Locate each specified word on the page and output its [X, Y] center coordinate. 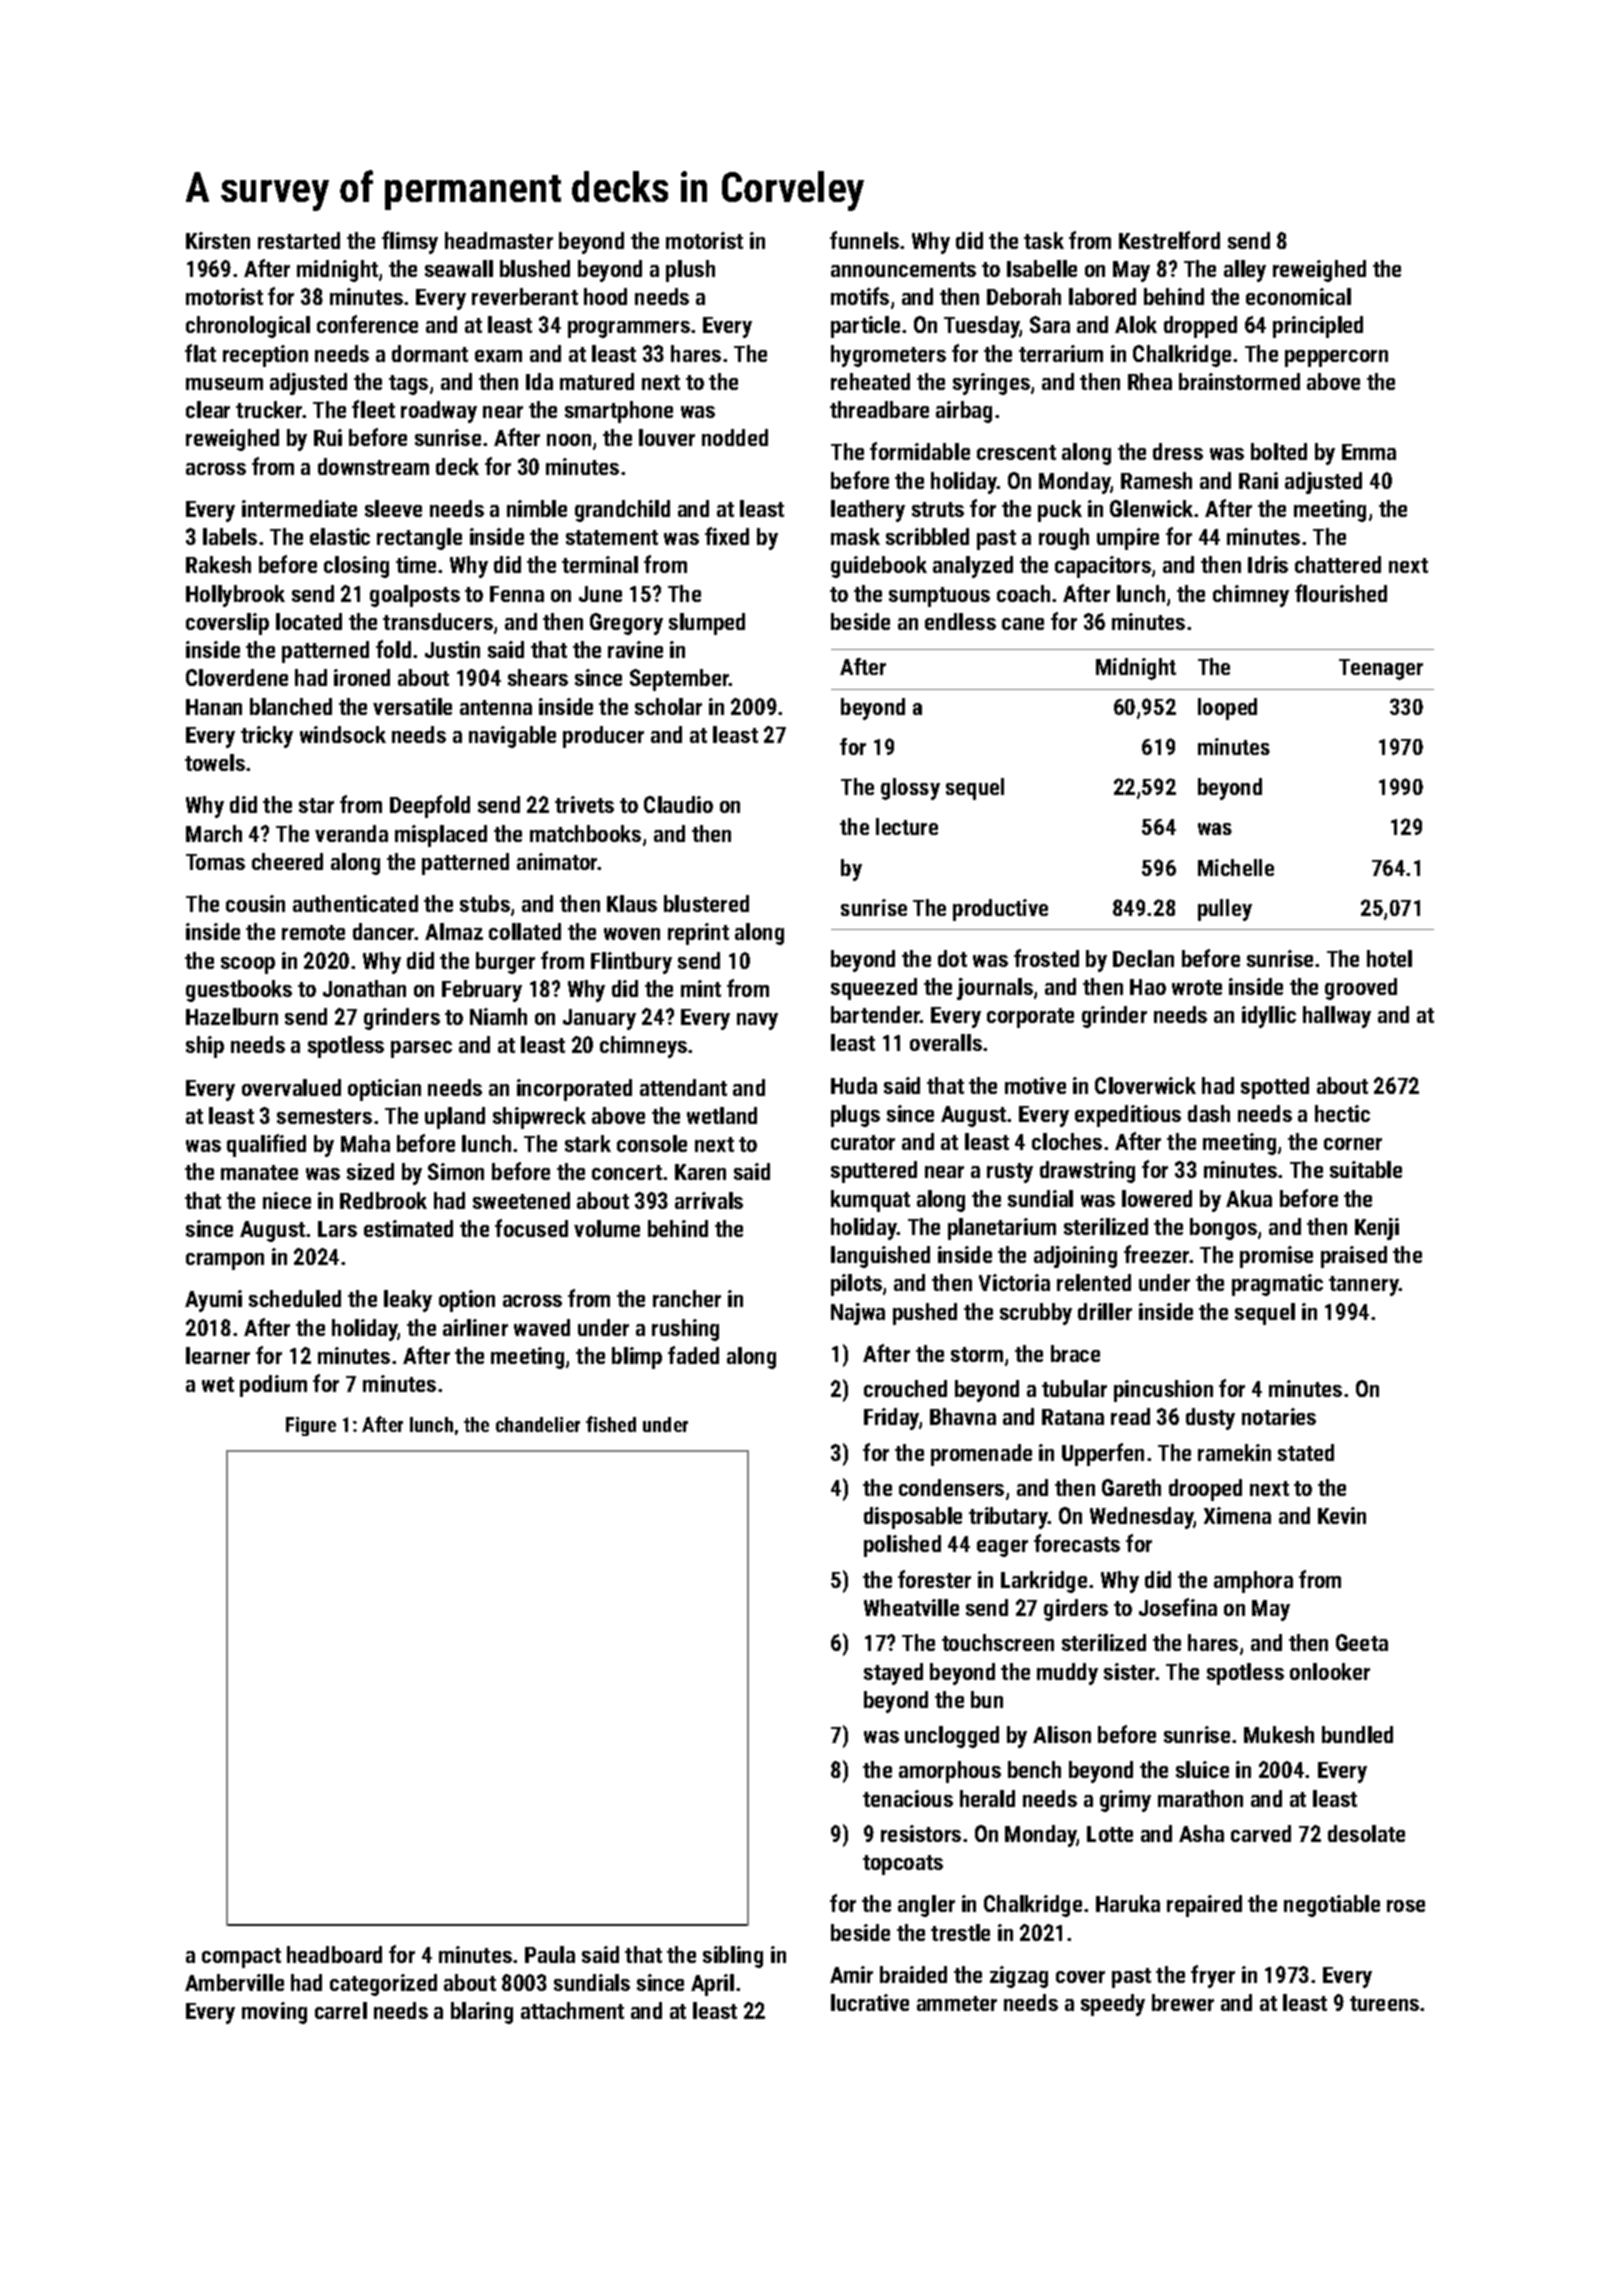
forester [934, 1579]
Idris [1268, 564]
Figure [311, 1426]
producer [603, 737]
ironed [362, 677]
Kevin [1342, 1515]
